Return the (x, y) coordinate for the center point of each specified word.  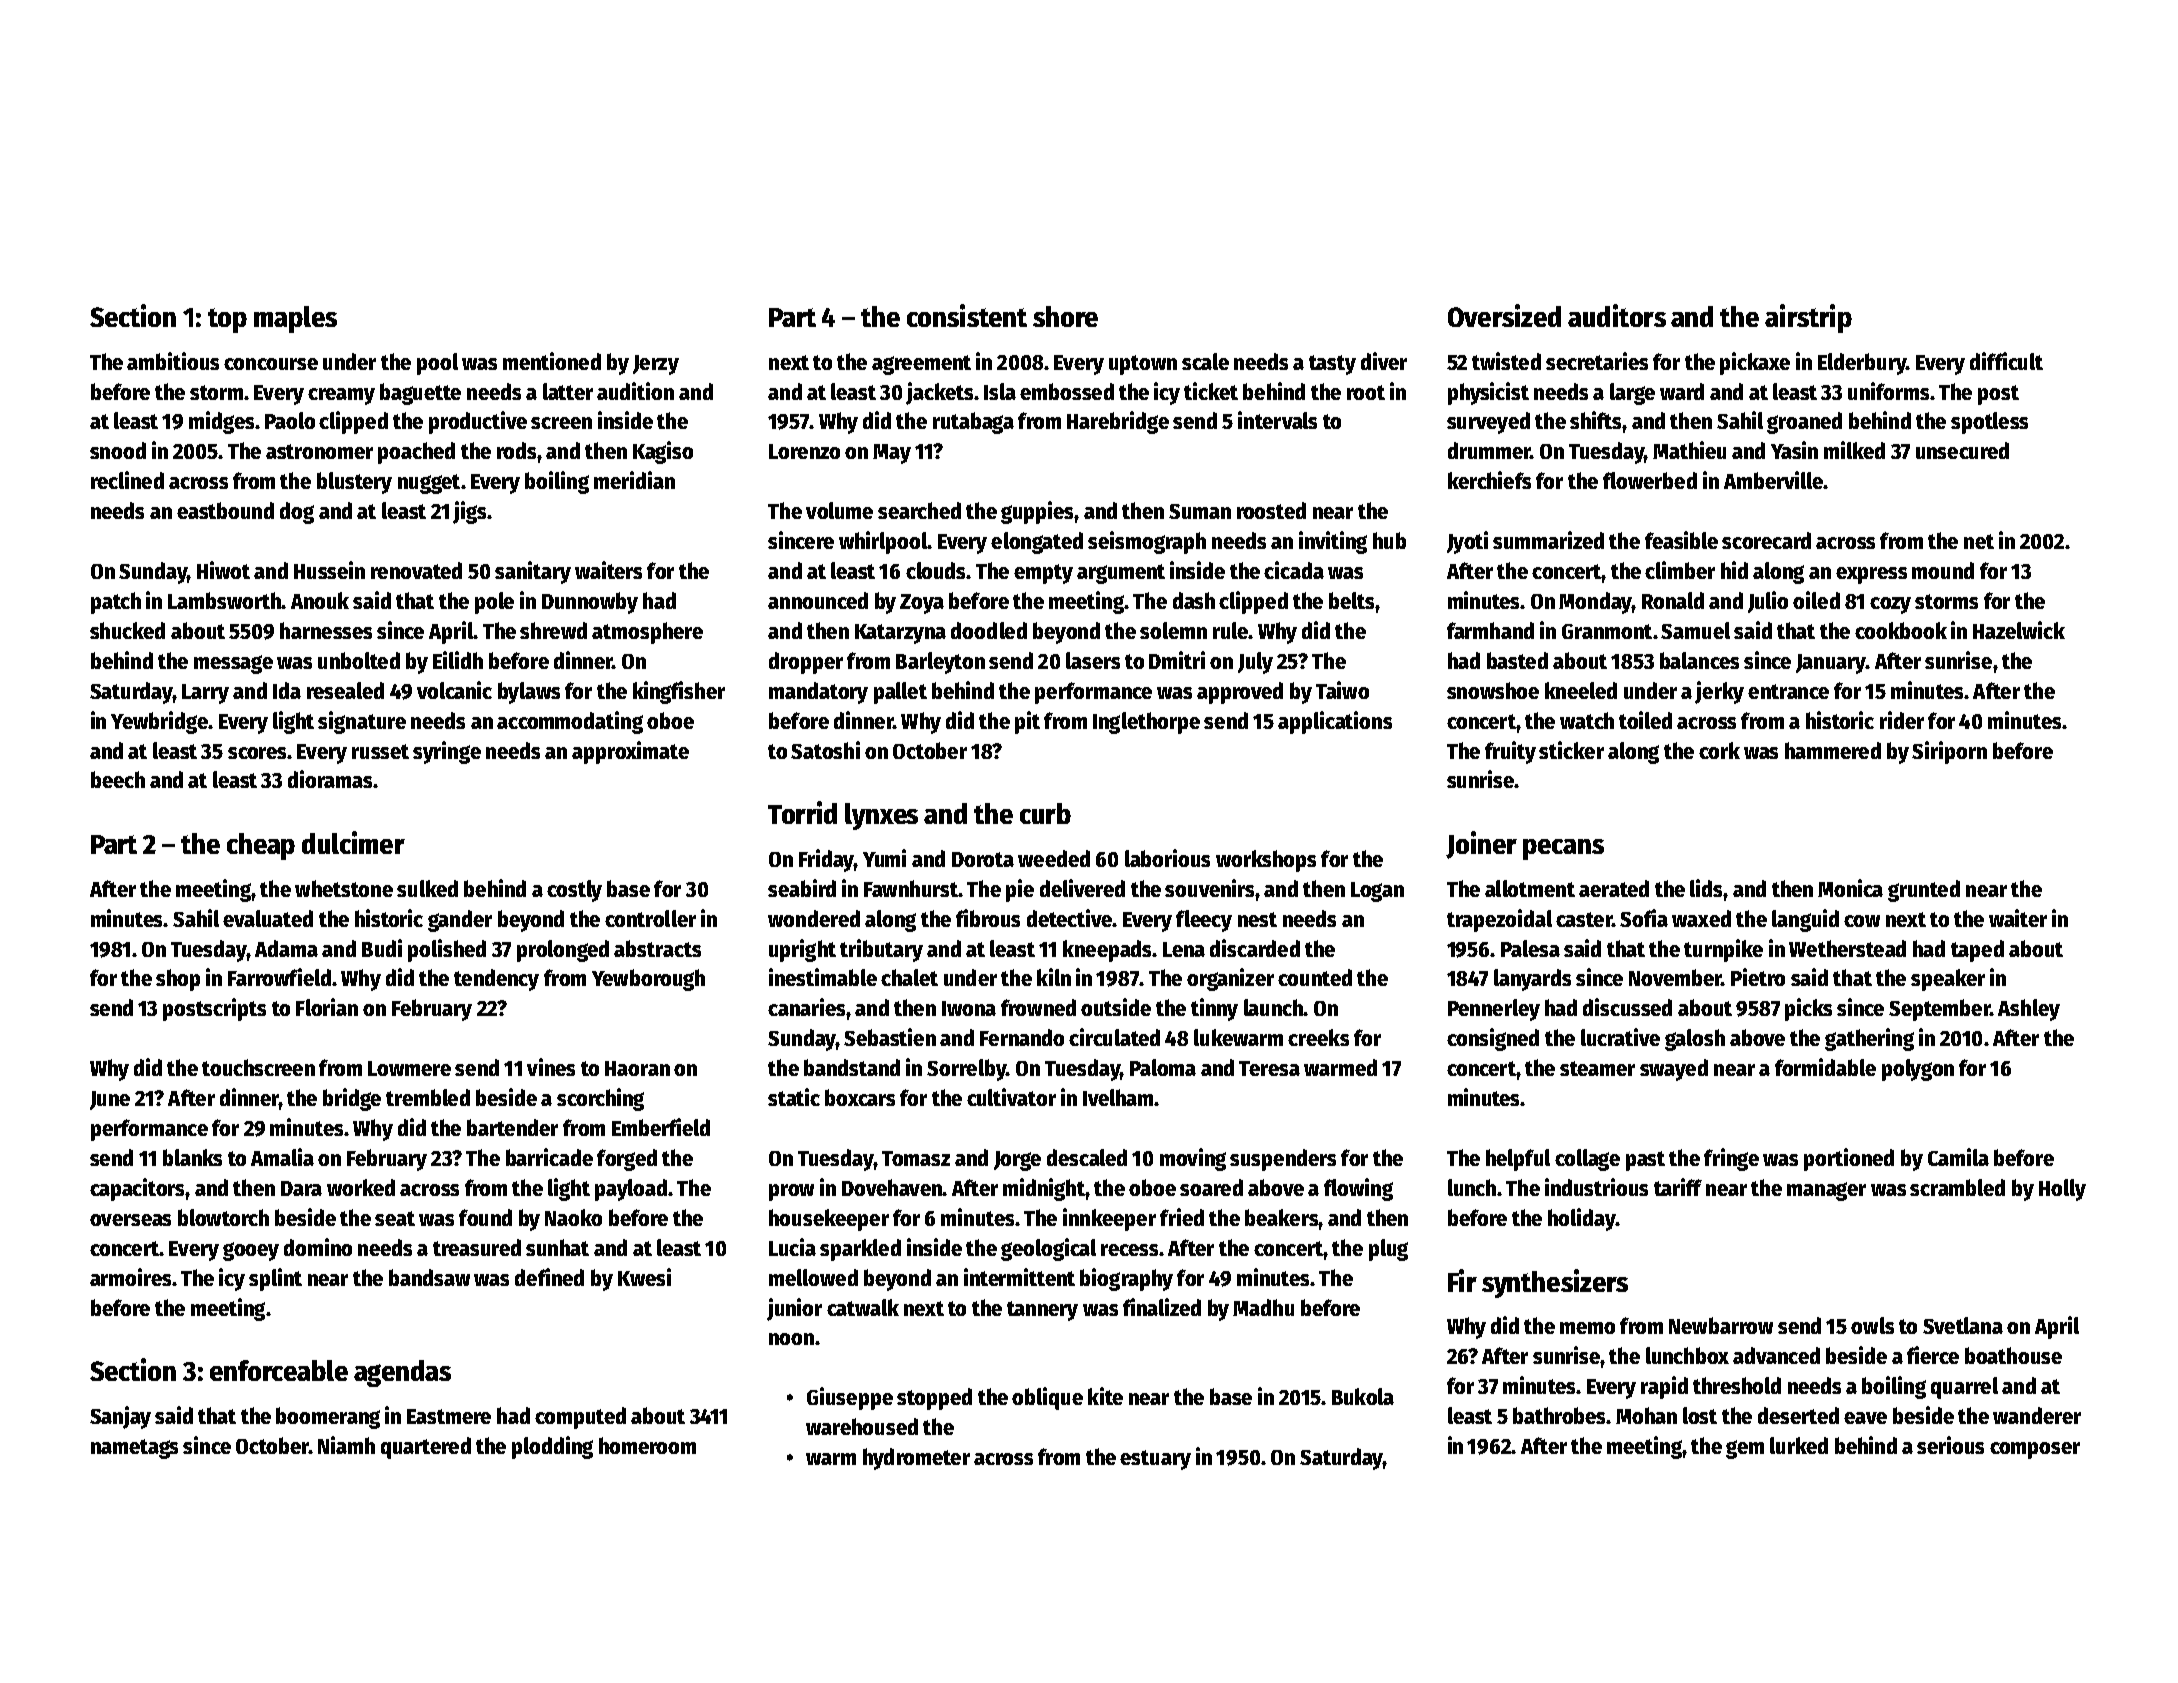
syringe (447, 752)
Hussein (329, 570)
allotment (1530, 888)
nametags (134, 1449)
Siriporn (1949, 752)
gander (460, 921)
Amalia (282, 1157)
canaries (806, 1007)
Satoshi (825, 750)
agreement (921, 365)
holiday (1581, 1219)
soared (1211, 1187)
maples (295, 319)
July (1255, 663)
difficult (2006, 361)
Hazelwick (2019, 630)
